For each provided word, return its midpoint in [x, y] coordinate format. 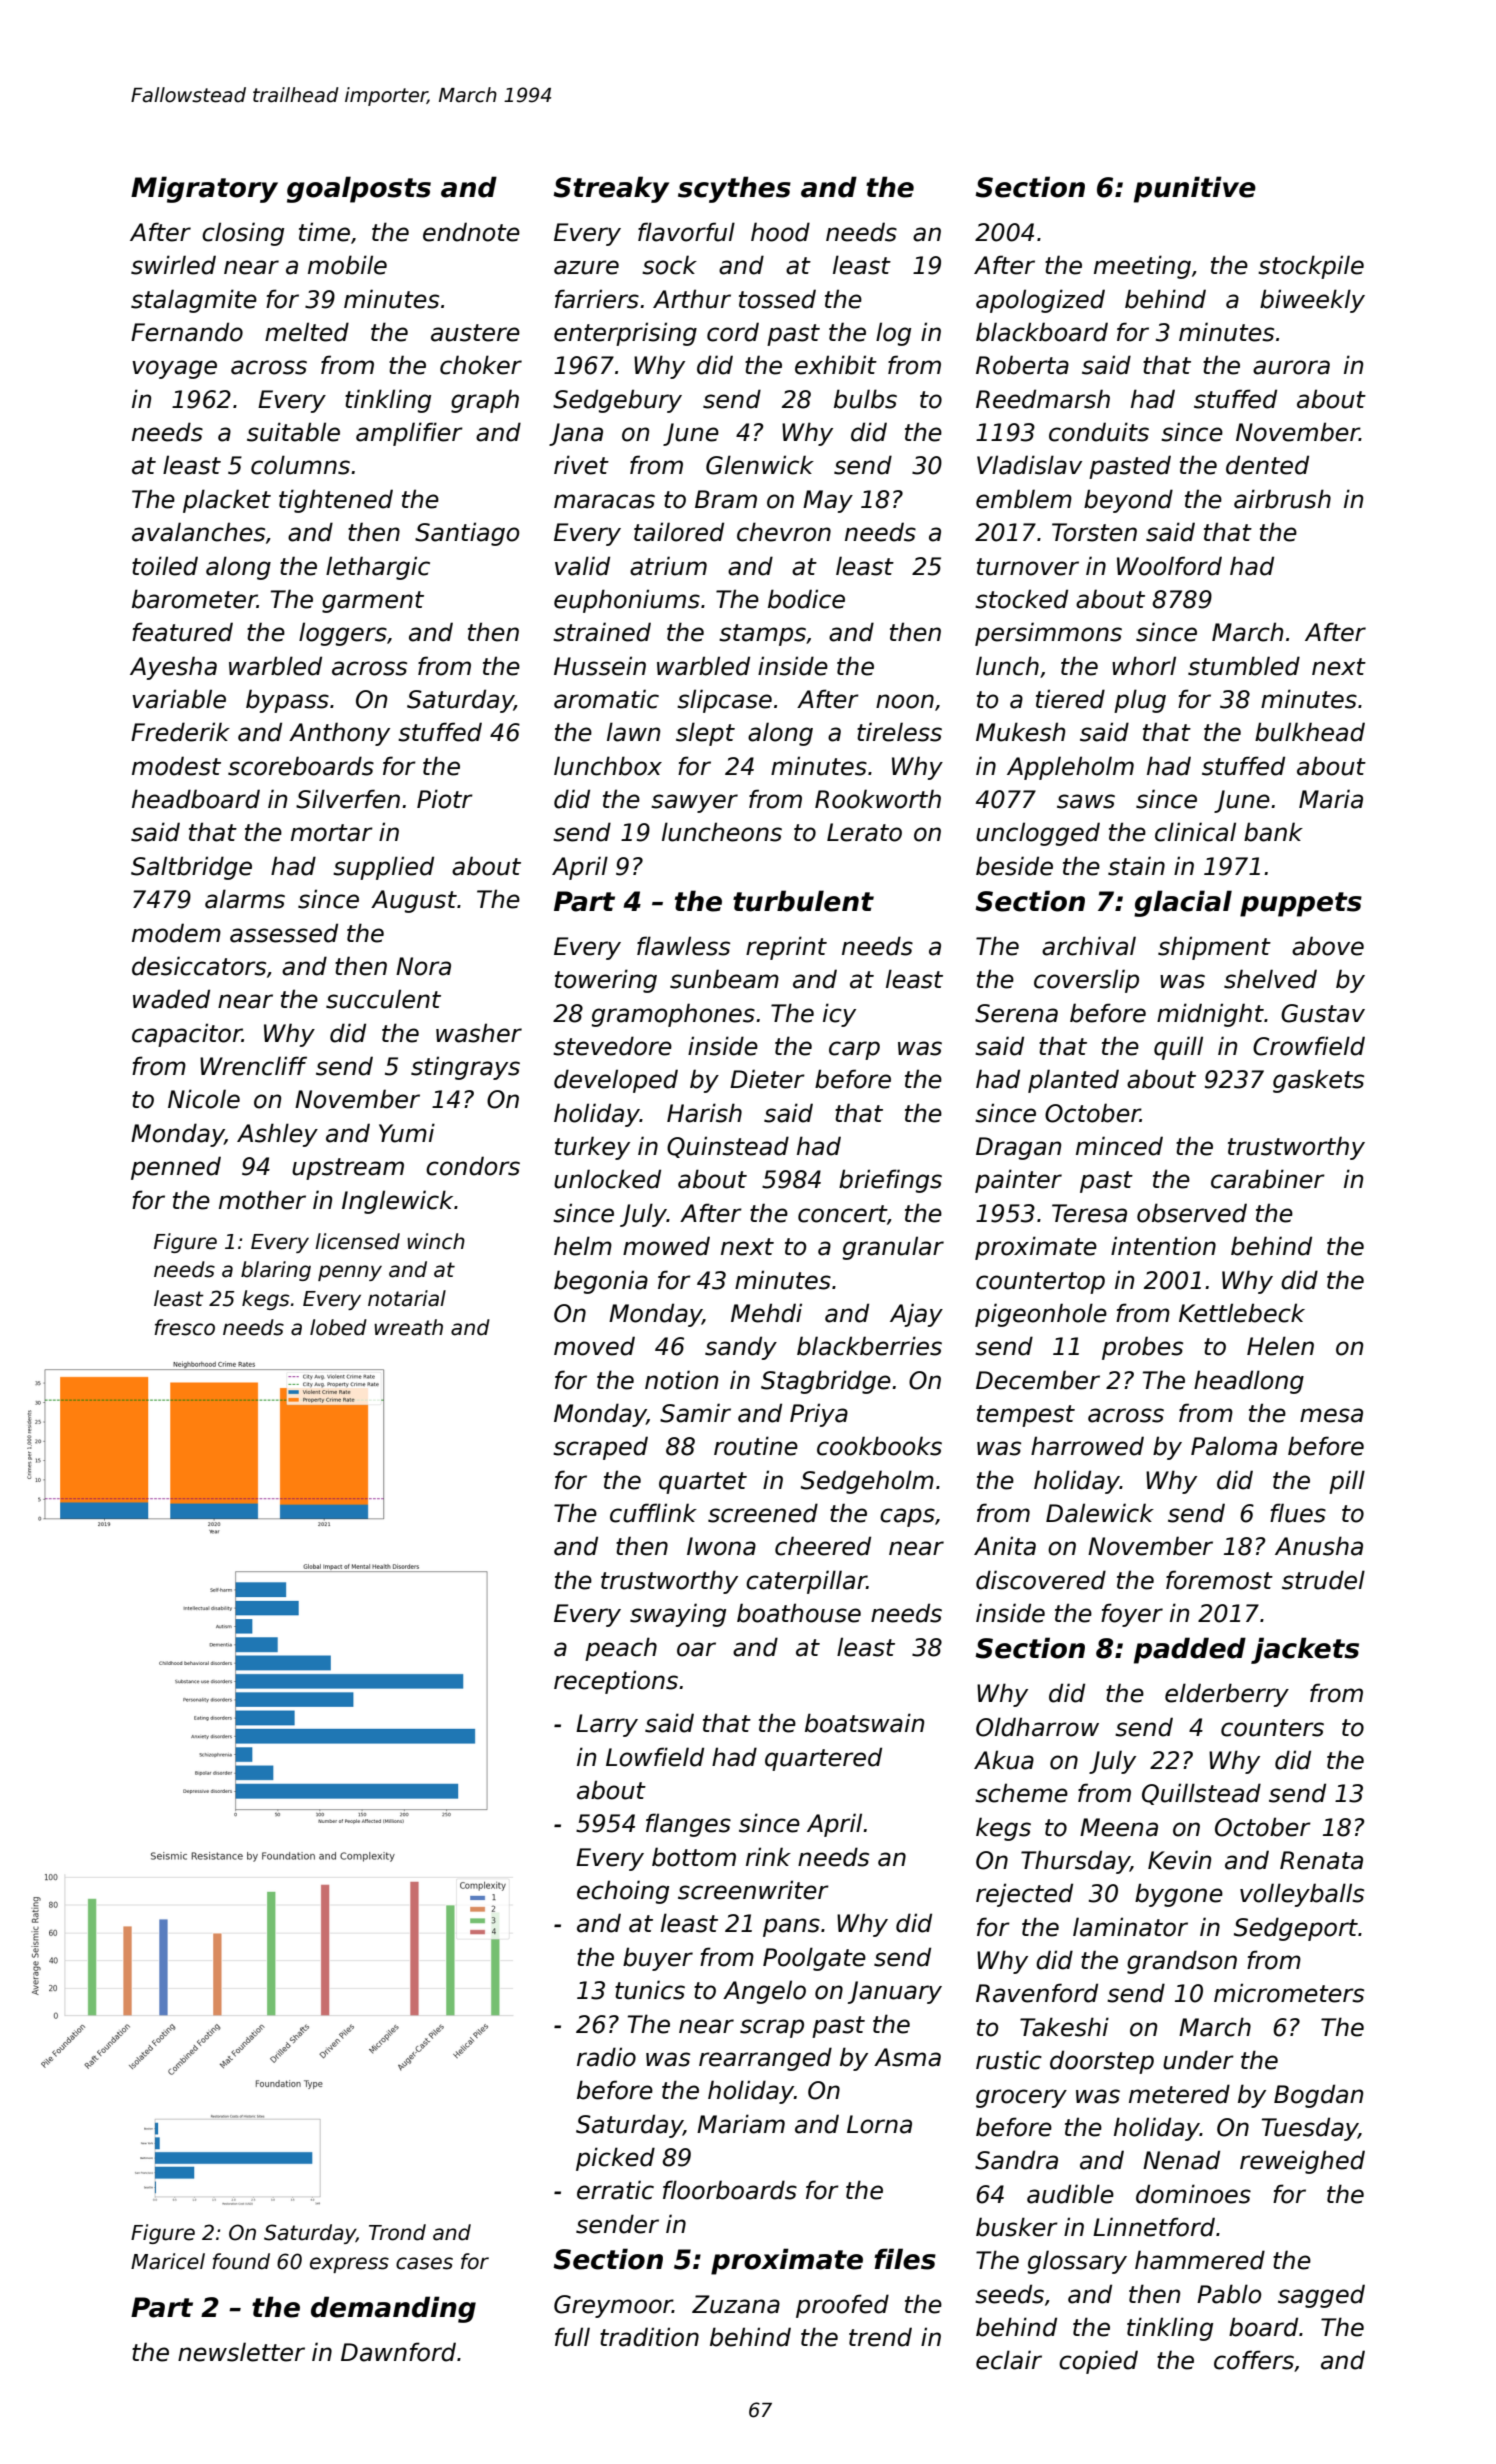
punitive [1195, 189]
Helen [1280, 1346]
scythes [734, 189]
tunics [650, 1990]
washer [479, 1033]
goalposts [359, 189]
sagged [1321, 2296]
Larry [607, 1725]
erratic [615, 2190]
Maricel [168, 2261]
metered [1179, 2094]
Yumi [407, 1133]
